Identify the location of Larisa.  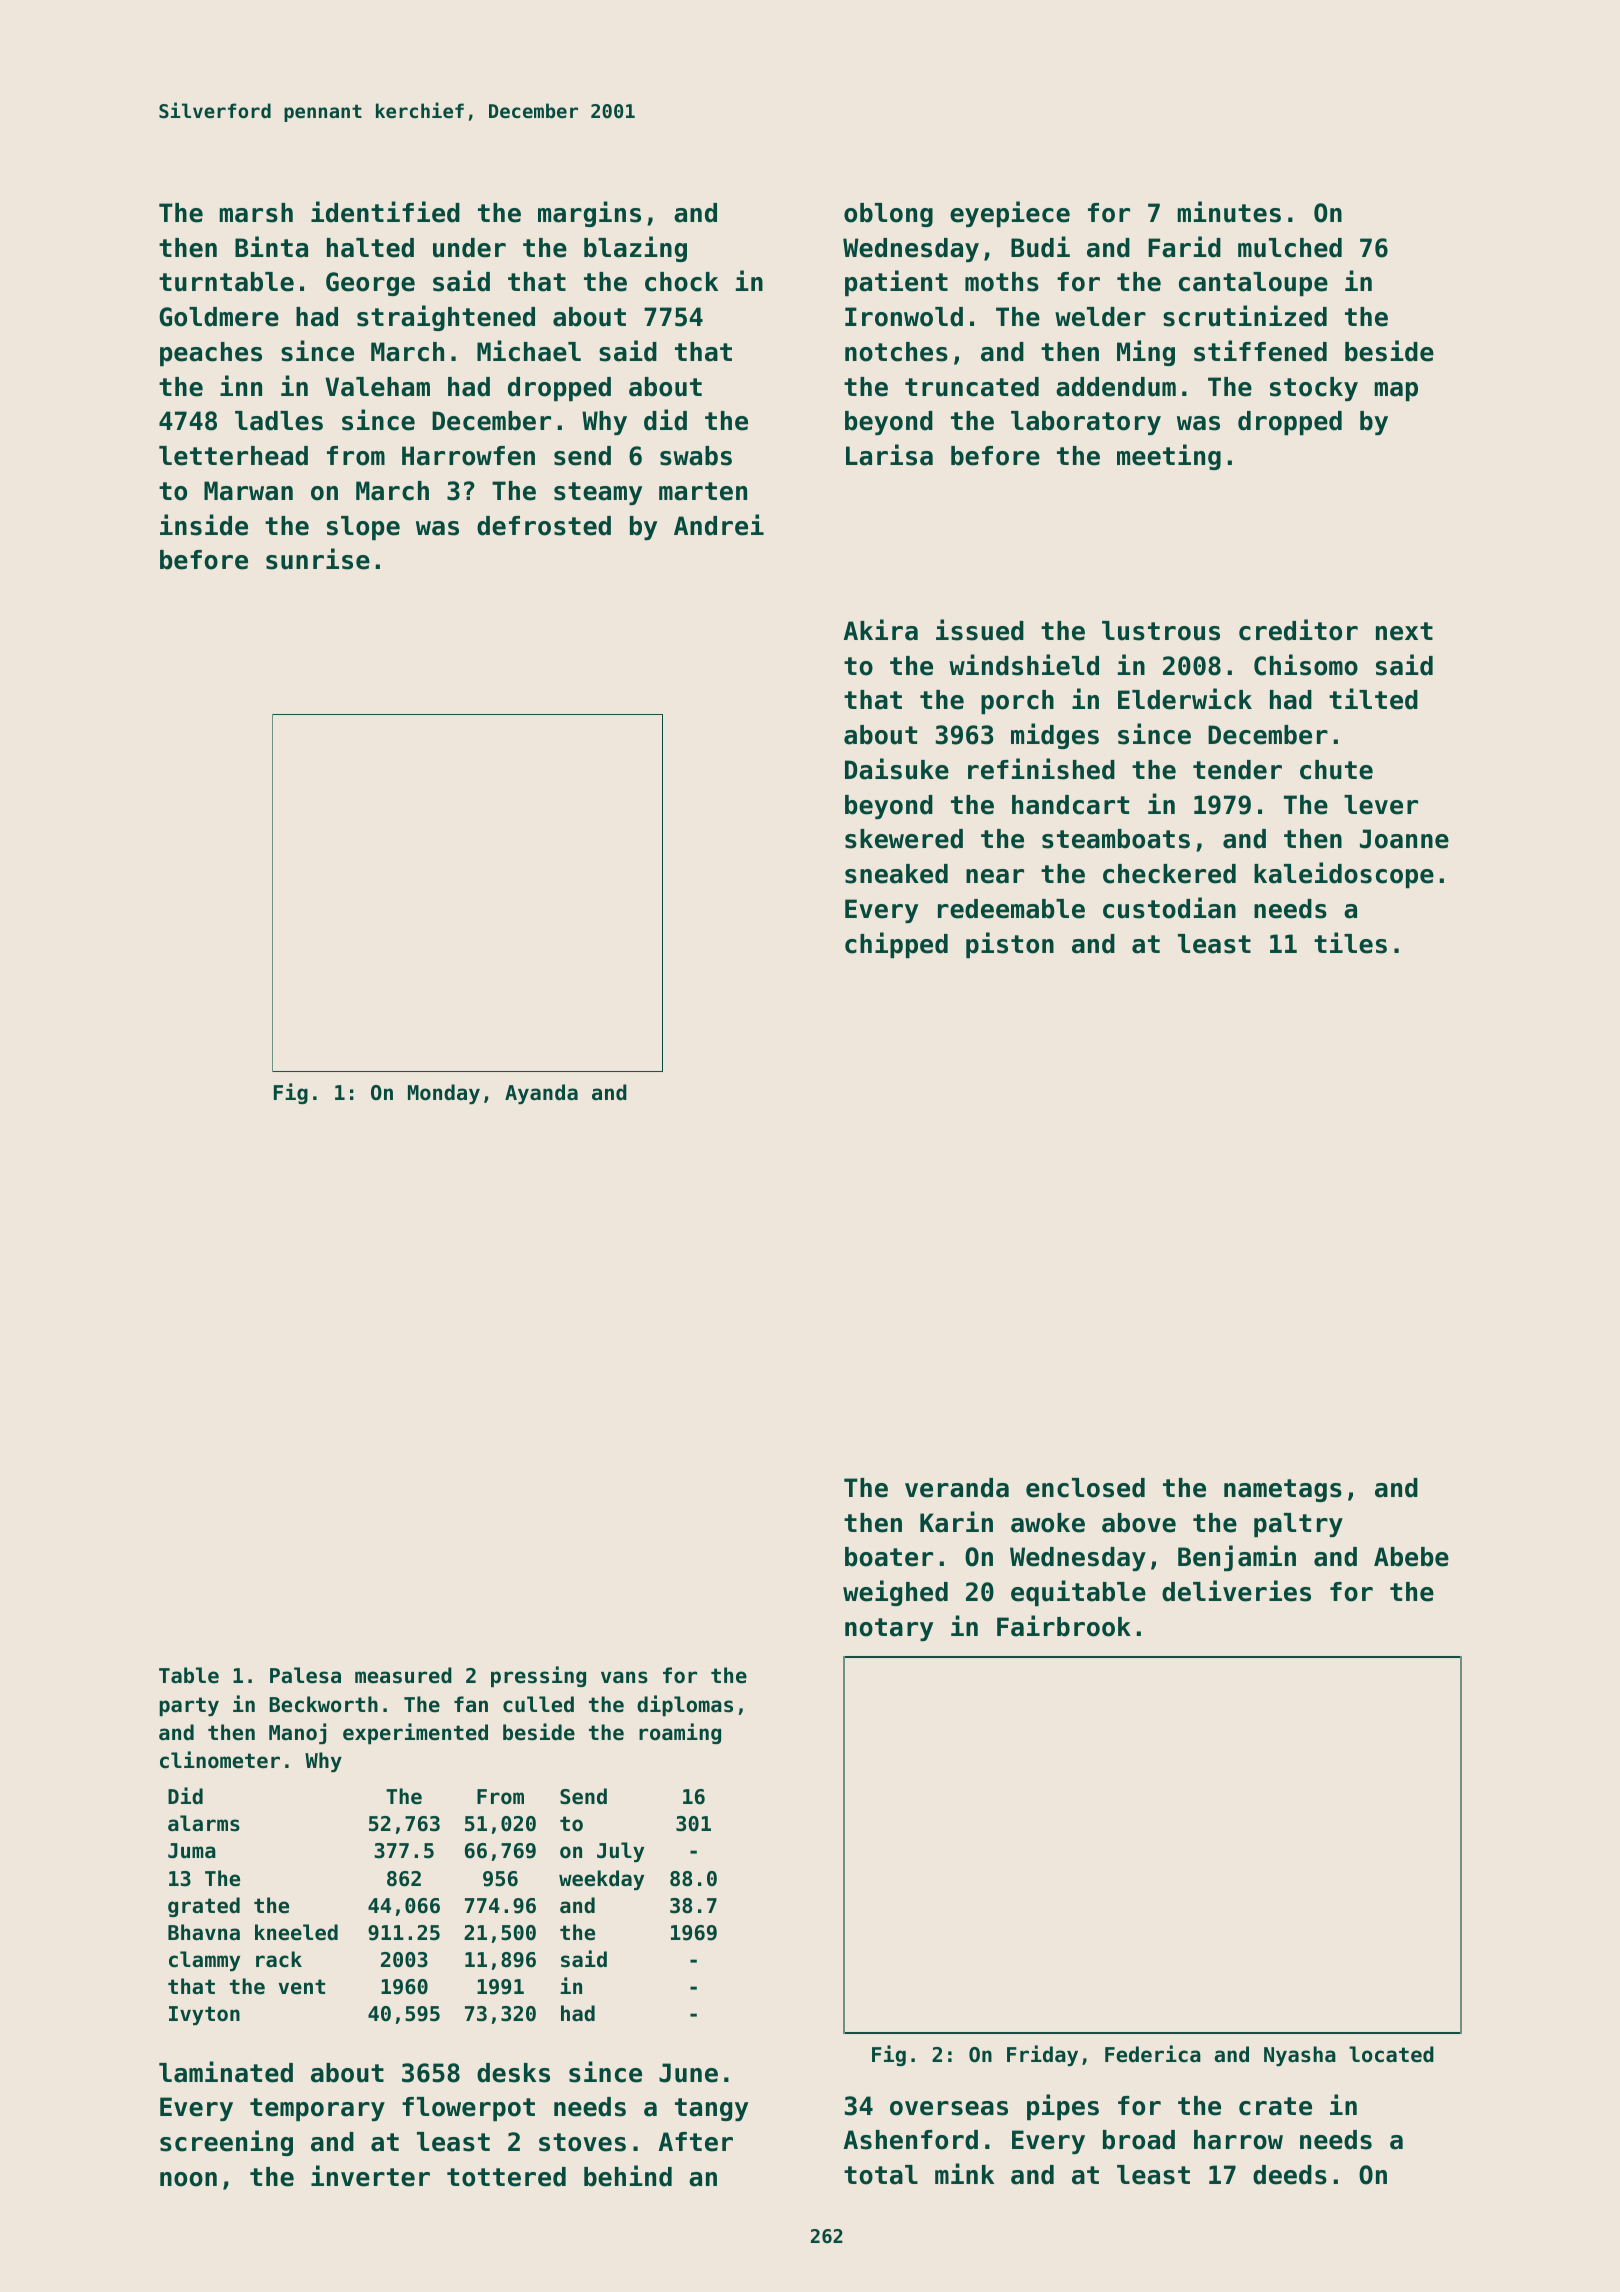
(889, 455).
